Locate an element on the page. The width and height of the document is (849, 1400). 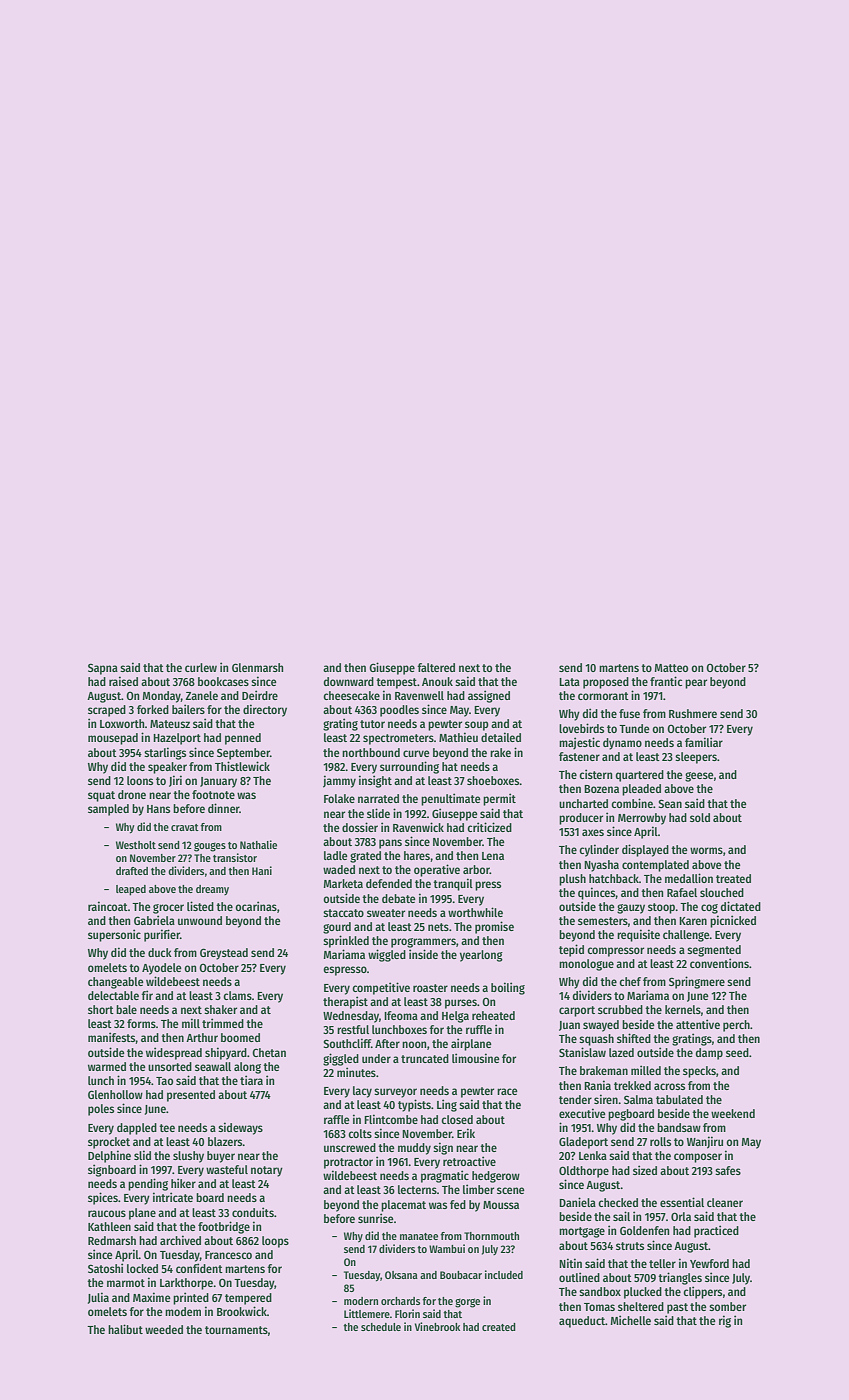
geese is located at coordinates (699, 777).
